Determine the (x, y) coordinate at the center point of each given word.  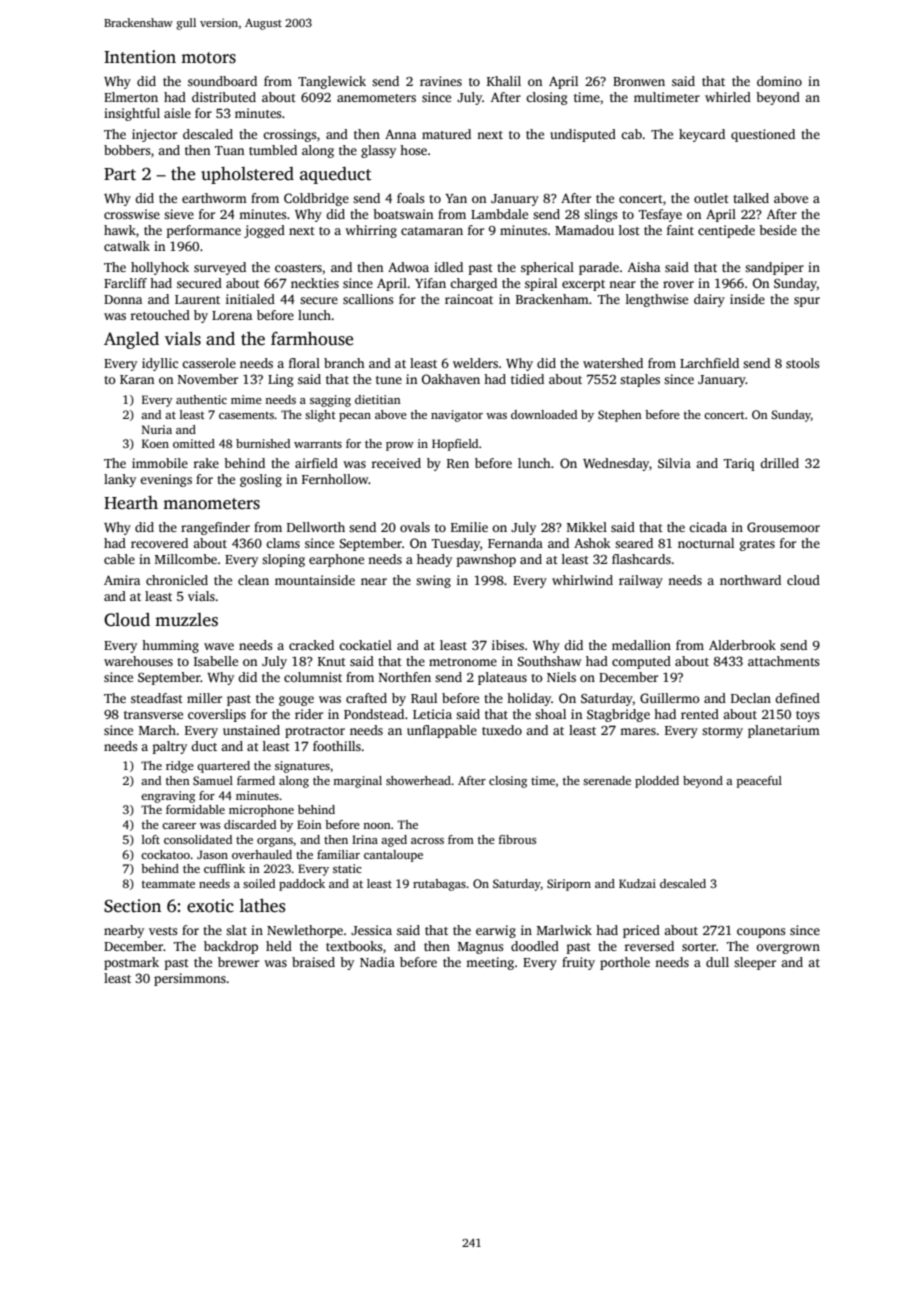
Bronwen (639, 81)
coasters (298, 268)
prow (400, 446)
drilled (779, 463)
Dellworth (316, 527)
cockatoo (165, 854)
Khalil (504, 81)
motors (208, 58)
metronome (463, 662)
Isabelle (216, 661)
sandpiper (774, 268)
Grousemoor (783, 527)
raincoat (469, 299)
